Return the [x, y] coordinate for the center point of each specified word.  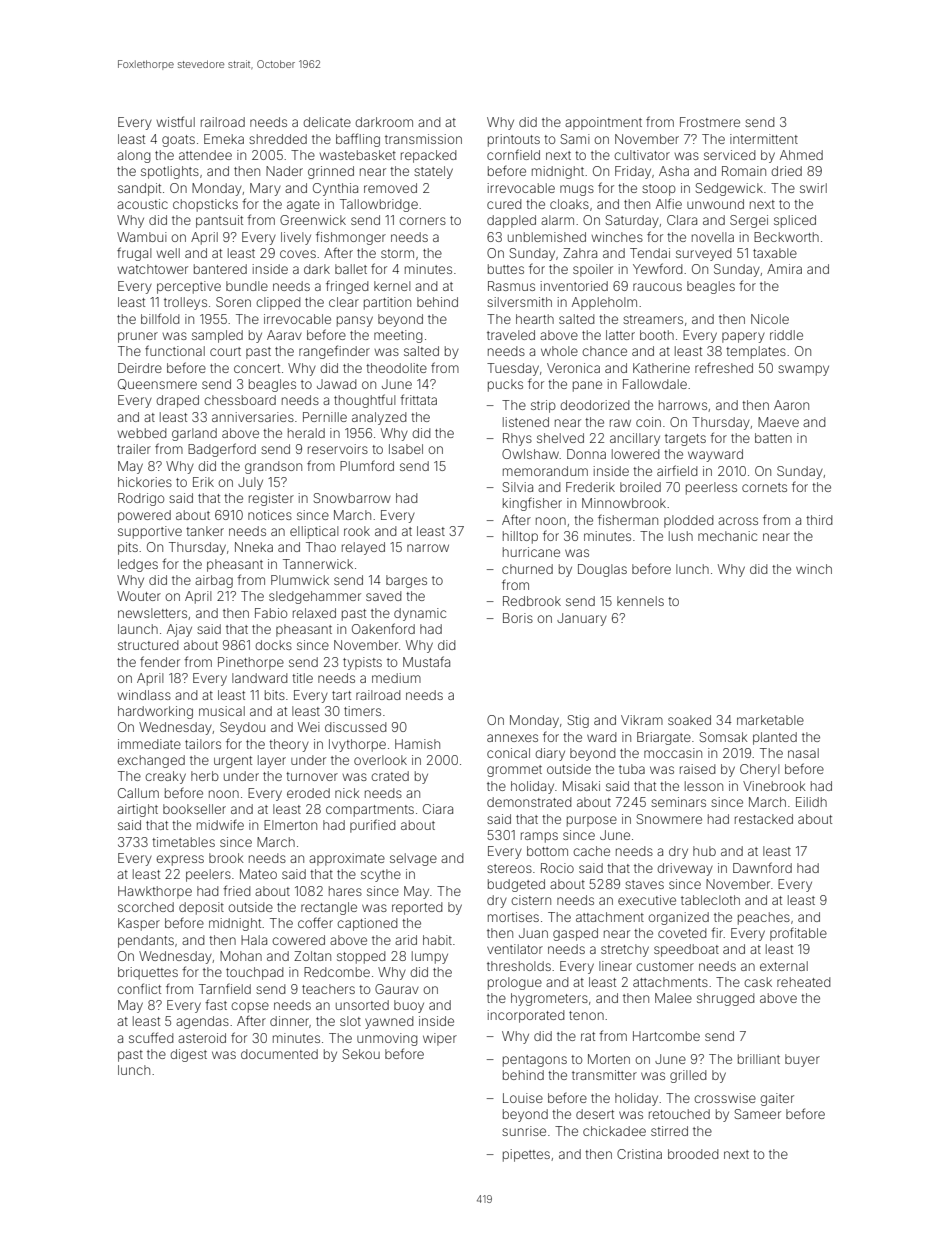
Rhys [517, 439]
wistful [175, 121]
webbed [141, 433]
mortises [513, 917]
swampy [803, 370]
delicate [327, 122]
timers [362, 711]
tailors [203, 744]
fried [236, 890]
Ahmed [801, 155]
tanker [205, 531]
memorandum [545, 471]
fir [717, 932]
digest [188, 1055]
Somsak [724, 737]
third [819, 520]
